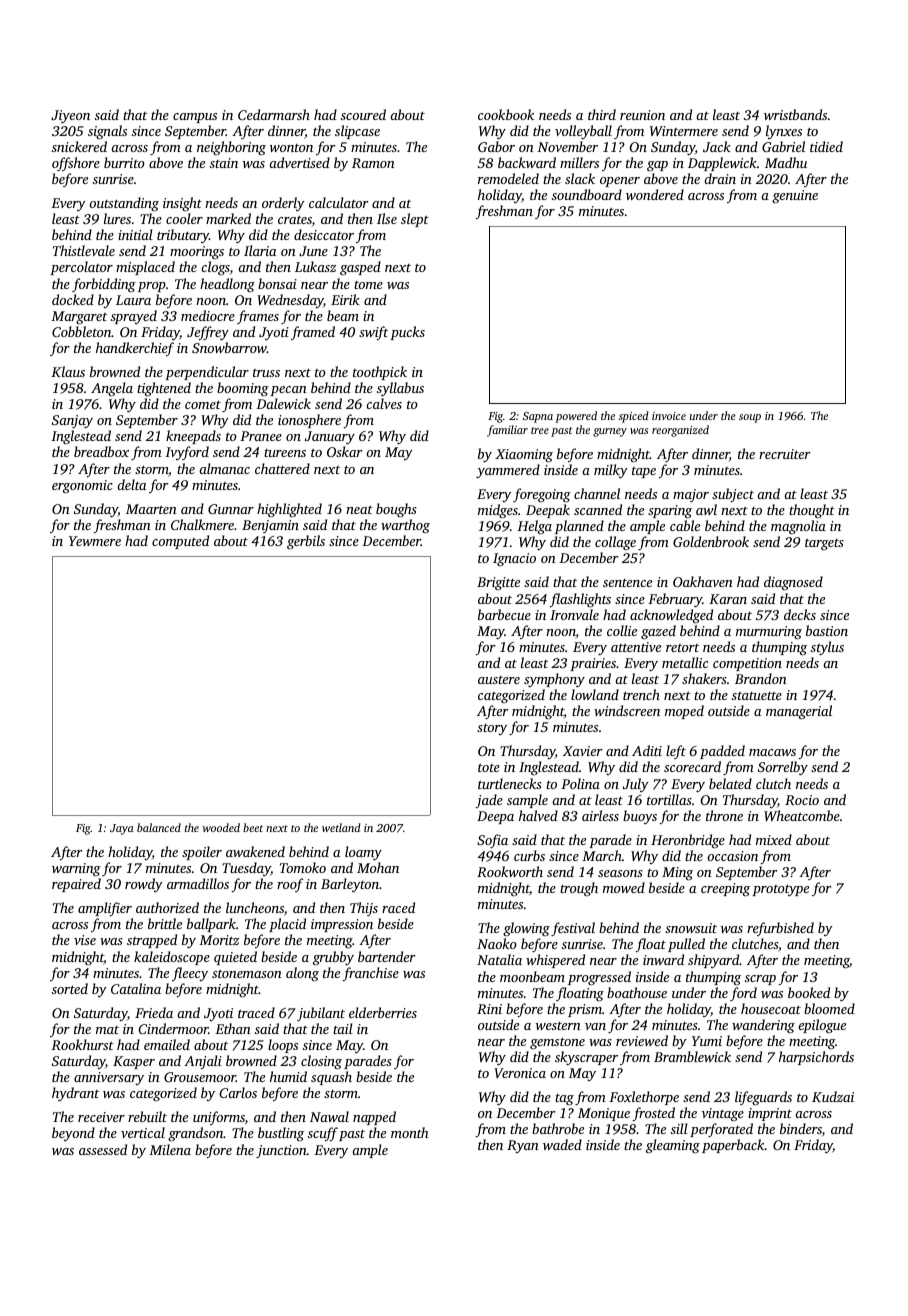  Describe the element at coordinates (224, 468) in the screenshot. I see `almanac` at that location.
